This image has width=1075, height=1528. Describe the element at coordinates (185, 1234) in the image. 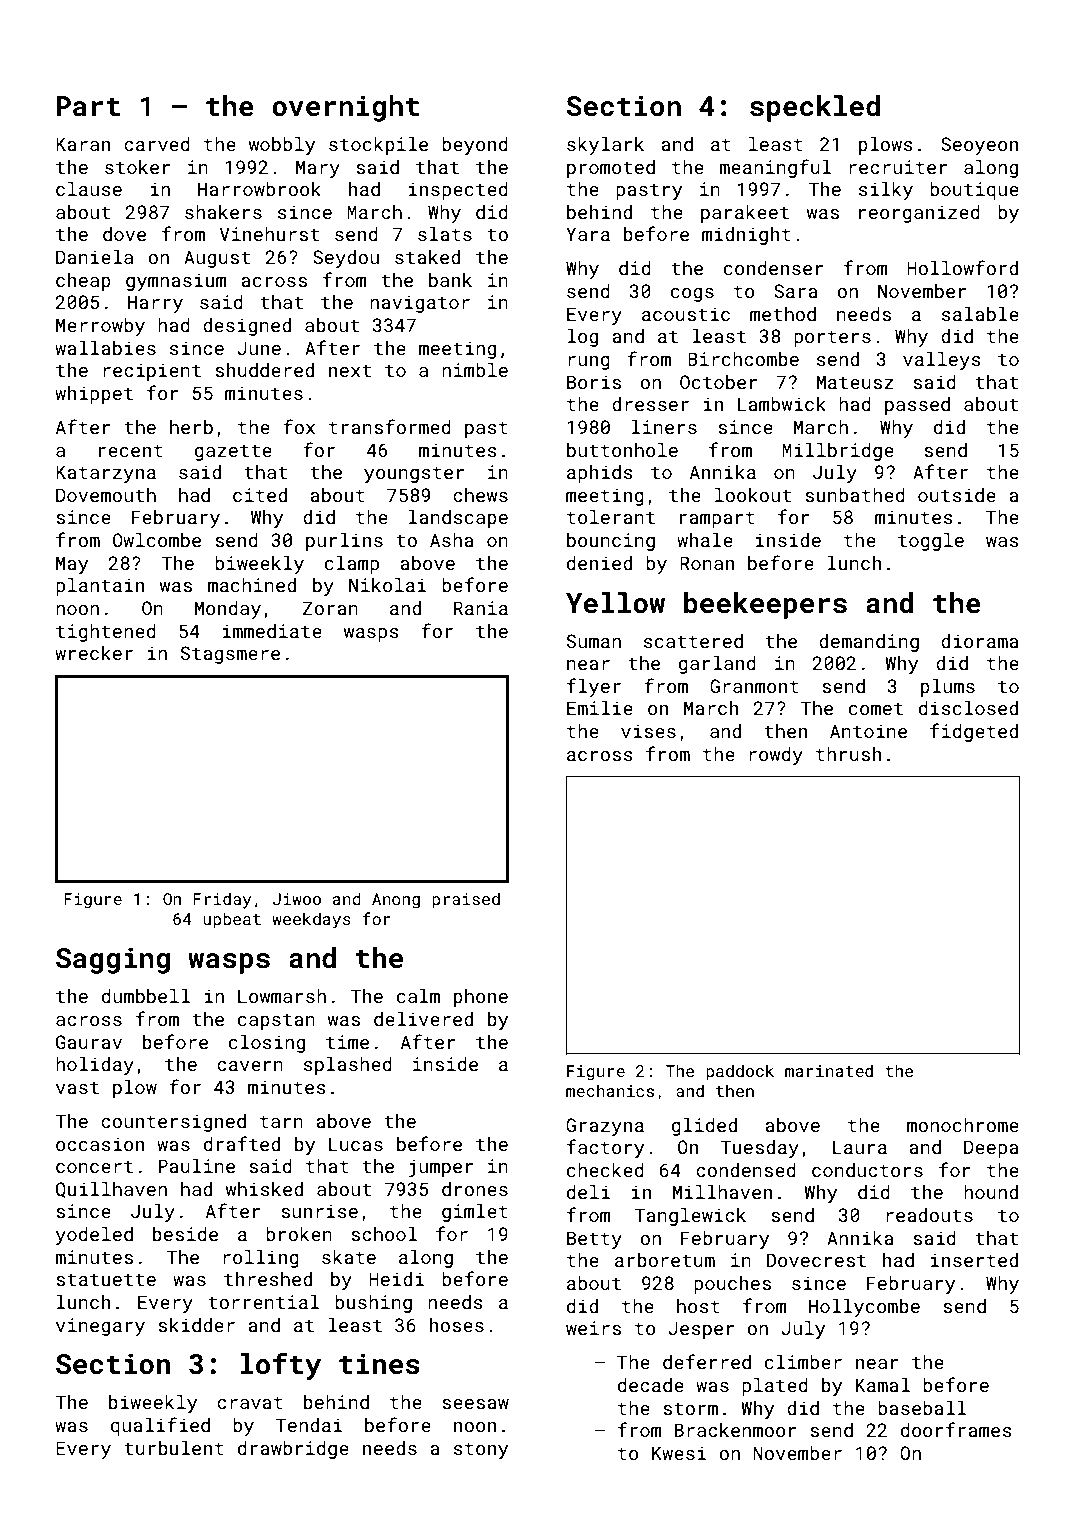

I see `beside` at that location.
